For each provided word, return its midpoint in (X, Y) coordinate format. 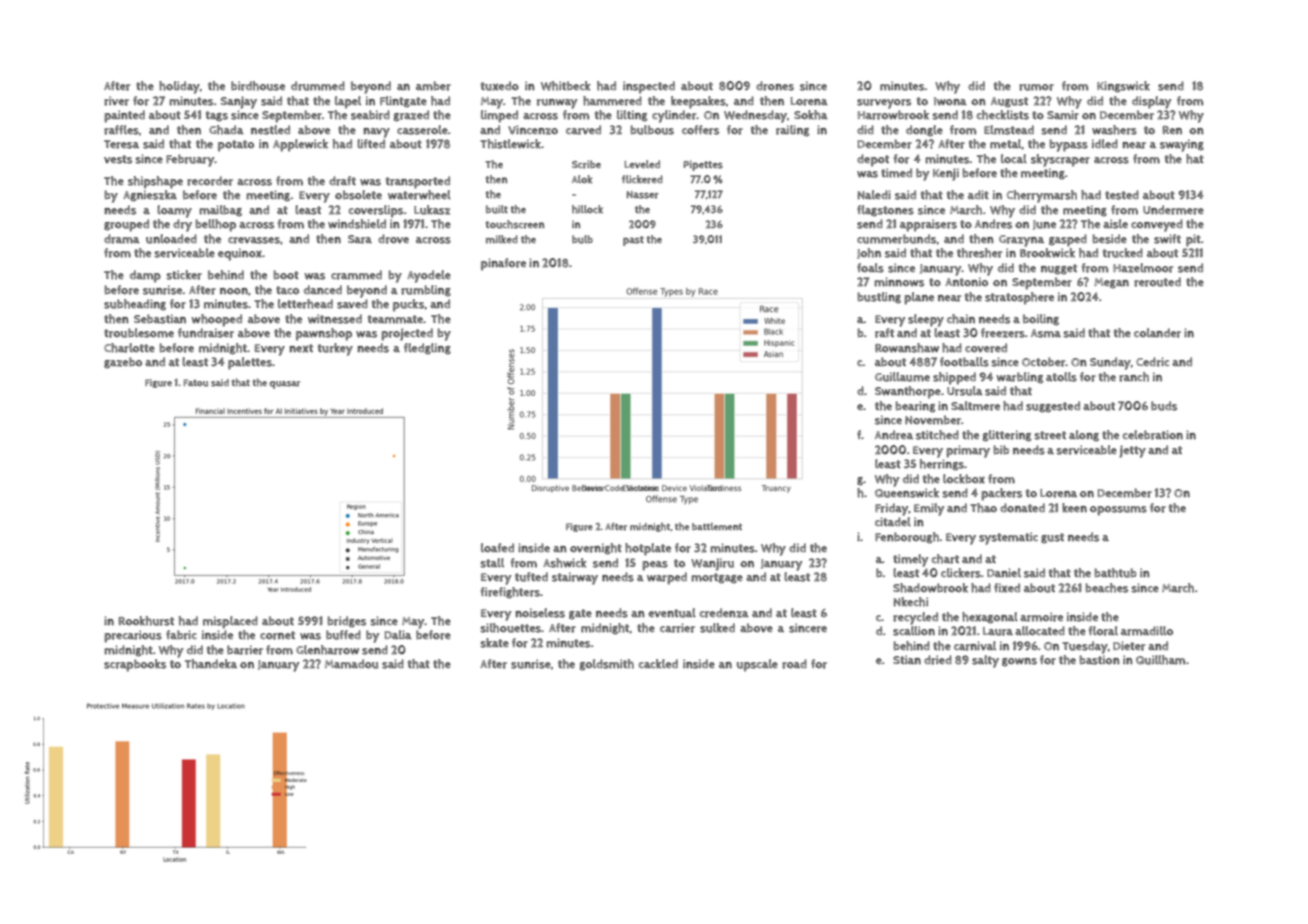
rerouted (1157, 282)
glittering (1006, 436)
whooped (216, 320)
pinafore (503, 264)
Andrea (894, 435)
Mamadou (351, 664)
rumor (1036, 87)
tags (216, 116)
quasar (284, 385)
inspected (649, 87)
